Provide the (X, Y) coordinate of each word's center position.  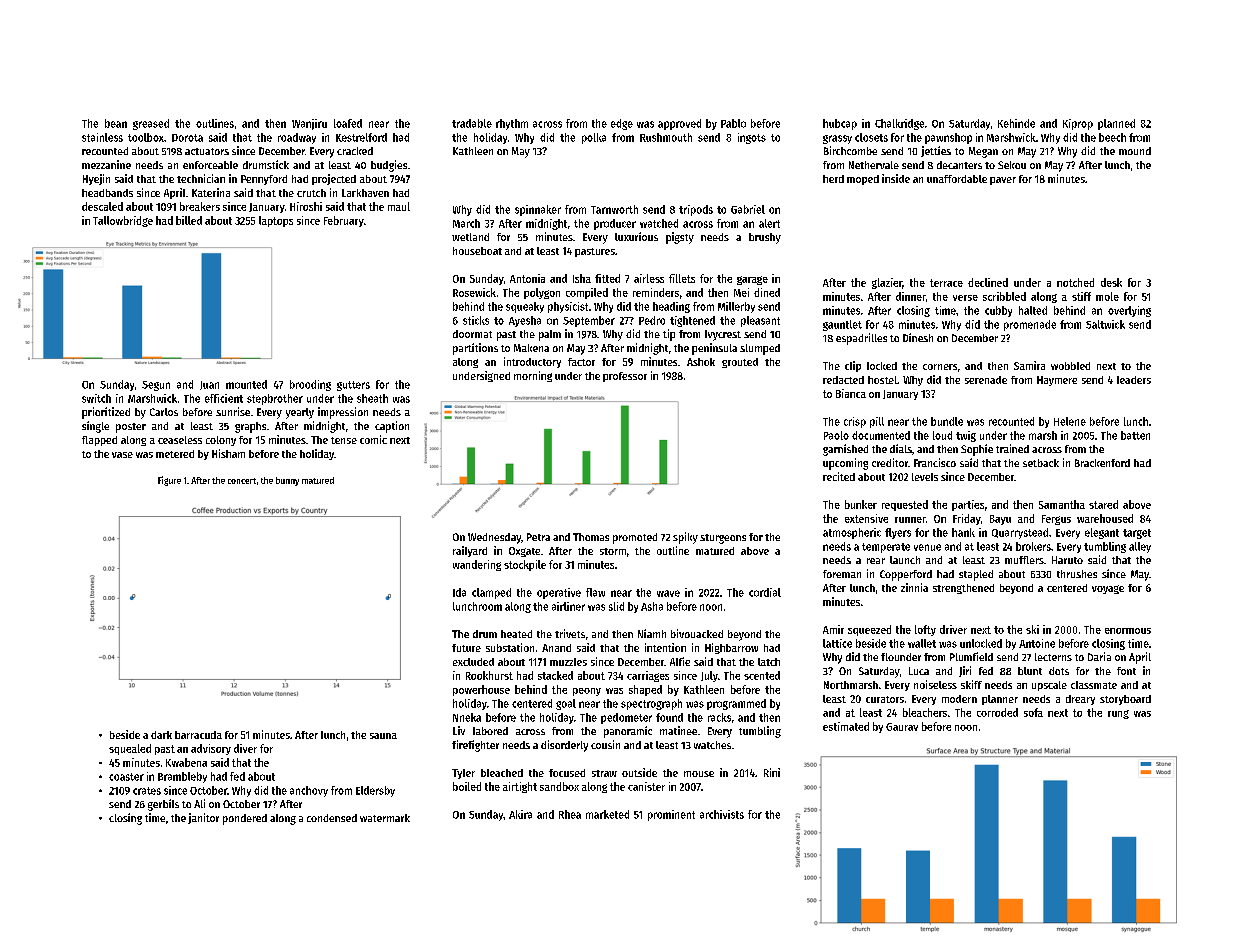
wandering (477, 565)
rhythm (512, 124)
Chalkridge (899, 124)
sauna (383, 736)
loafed (348, 123)
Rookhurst (489, 675)
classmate (1094, 685)
